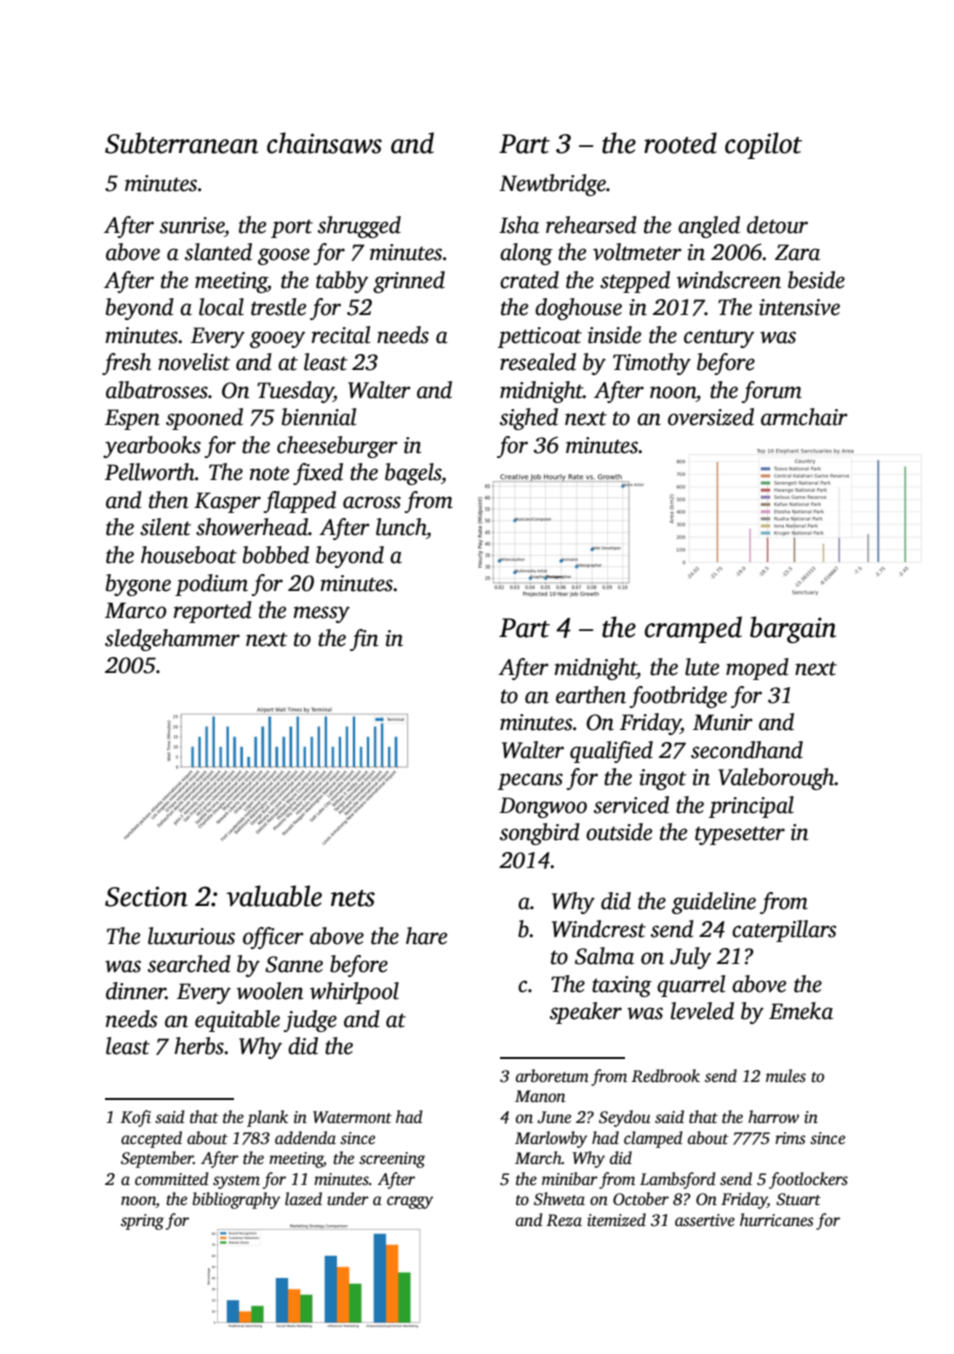  I want to click on messy, so click(321, 614).
